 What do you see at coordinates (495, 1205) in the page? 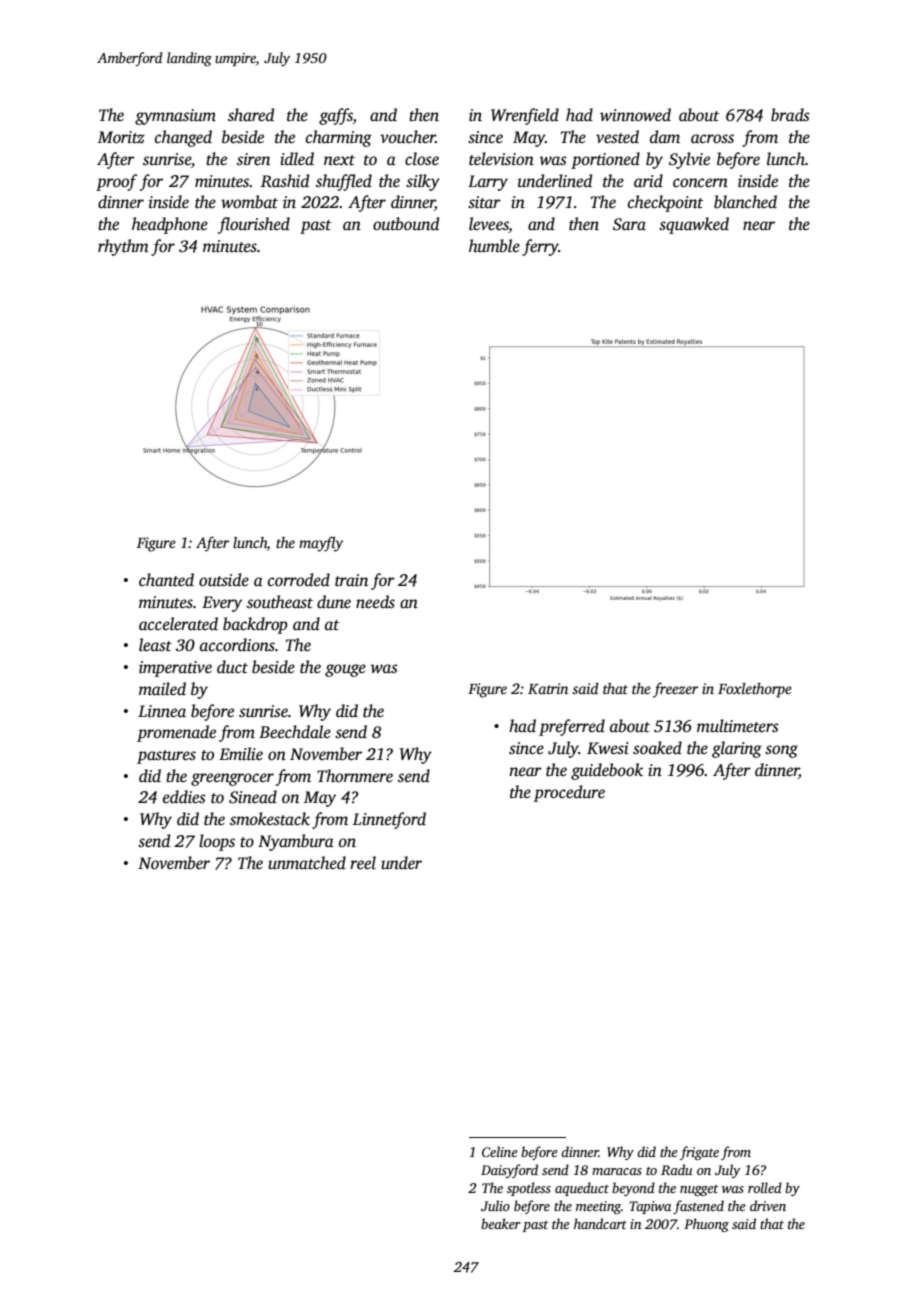
I see `Julio` at bounding box center [495, 1205].
